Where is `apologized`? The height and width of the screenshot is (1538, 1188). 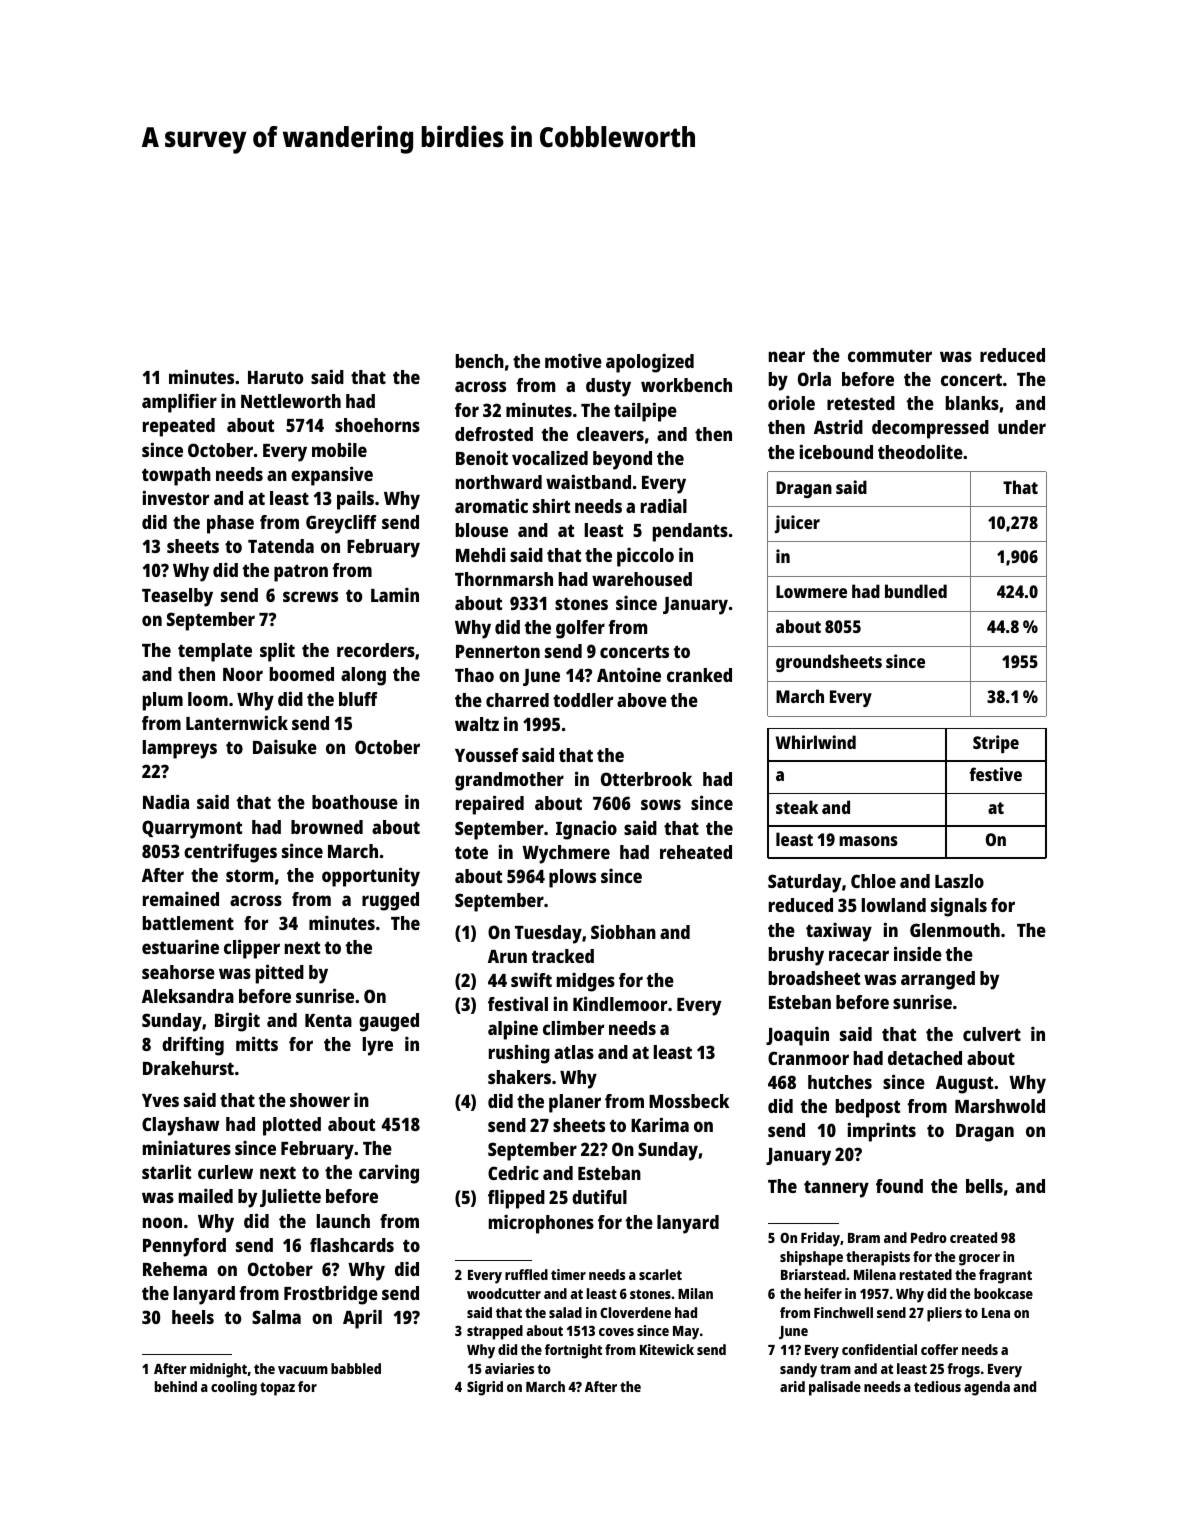 apologized is located at coordinates (650, 363).
